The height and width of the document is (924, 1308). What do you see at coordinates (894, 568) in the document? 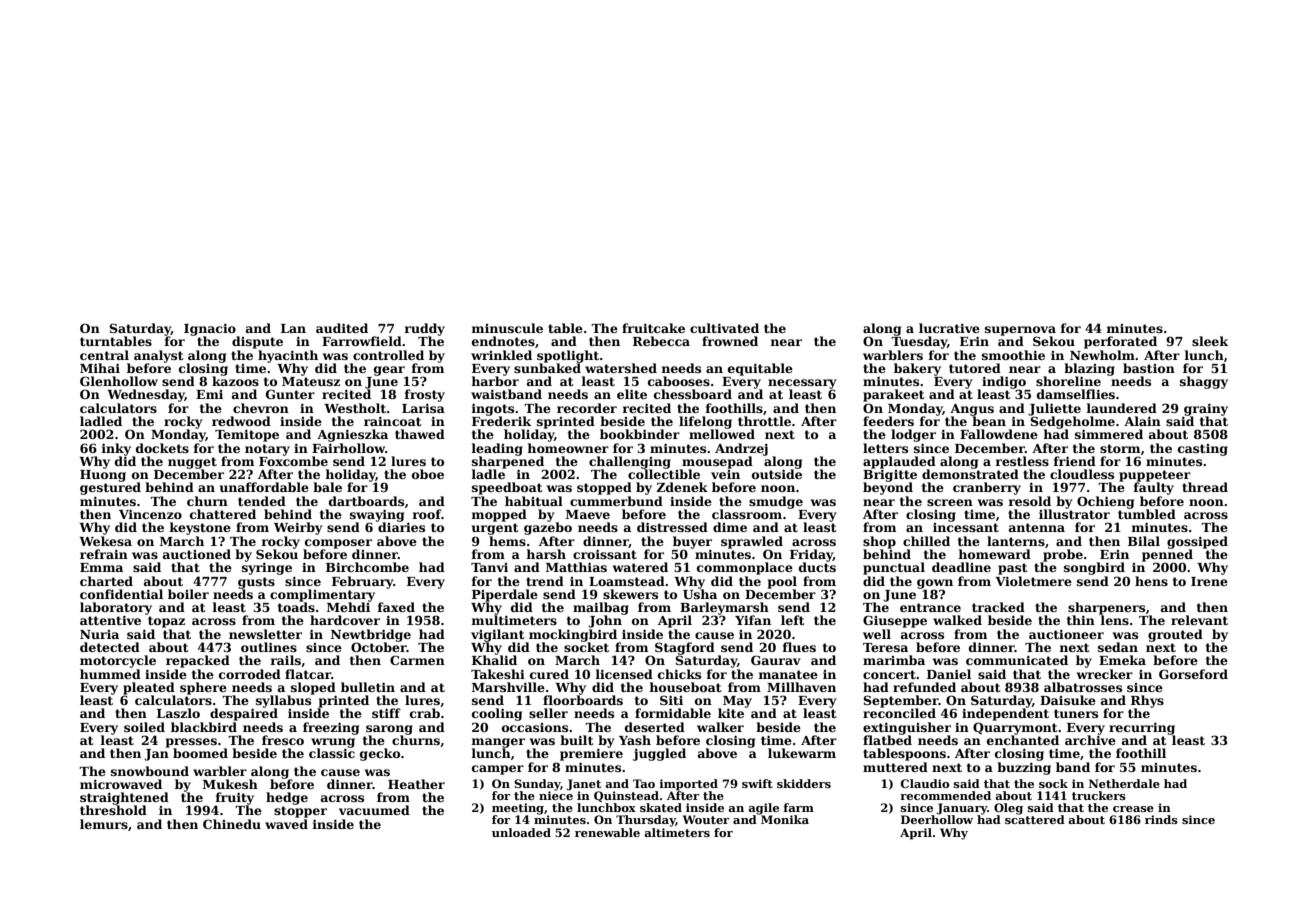
I see `punctual` at bounding box center [894, 568].
